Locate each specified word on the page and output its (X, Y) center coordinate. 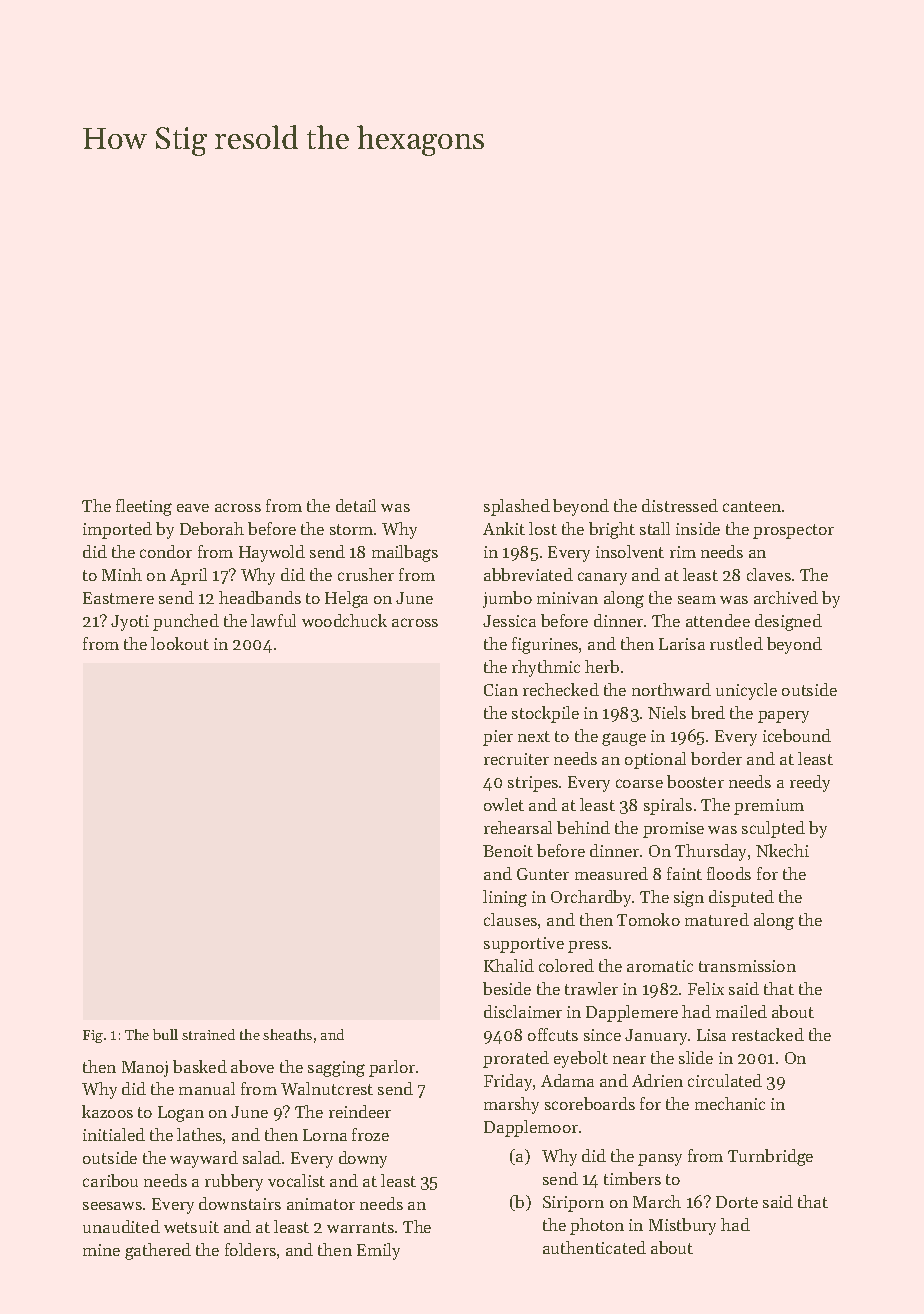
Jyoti (130, 623)
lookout (180, 643)
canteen (752, 506)
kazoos (107, 1111)
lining (505, 898)
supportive (524, 945)
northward (671, 689)
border (716, 758)
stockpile (545, 714)
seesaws (112, 1206)
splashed (517, 507)
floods (729, 873)
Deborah (212, 528)
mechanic (730, 1103)
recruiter (516, 759)
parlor (392, 1068)
